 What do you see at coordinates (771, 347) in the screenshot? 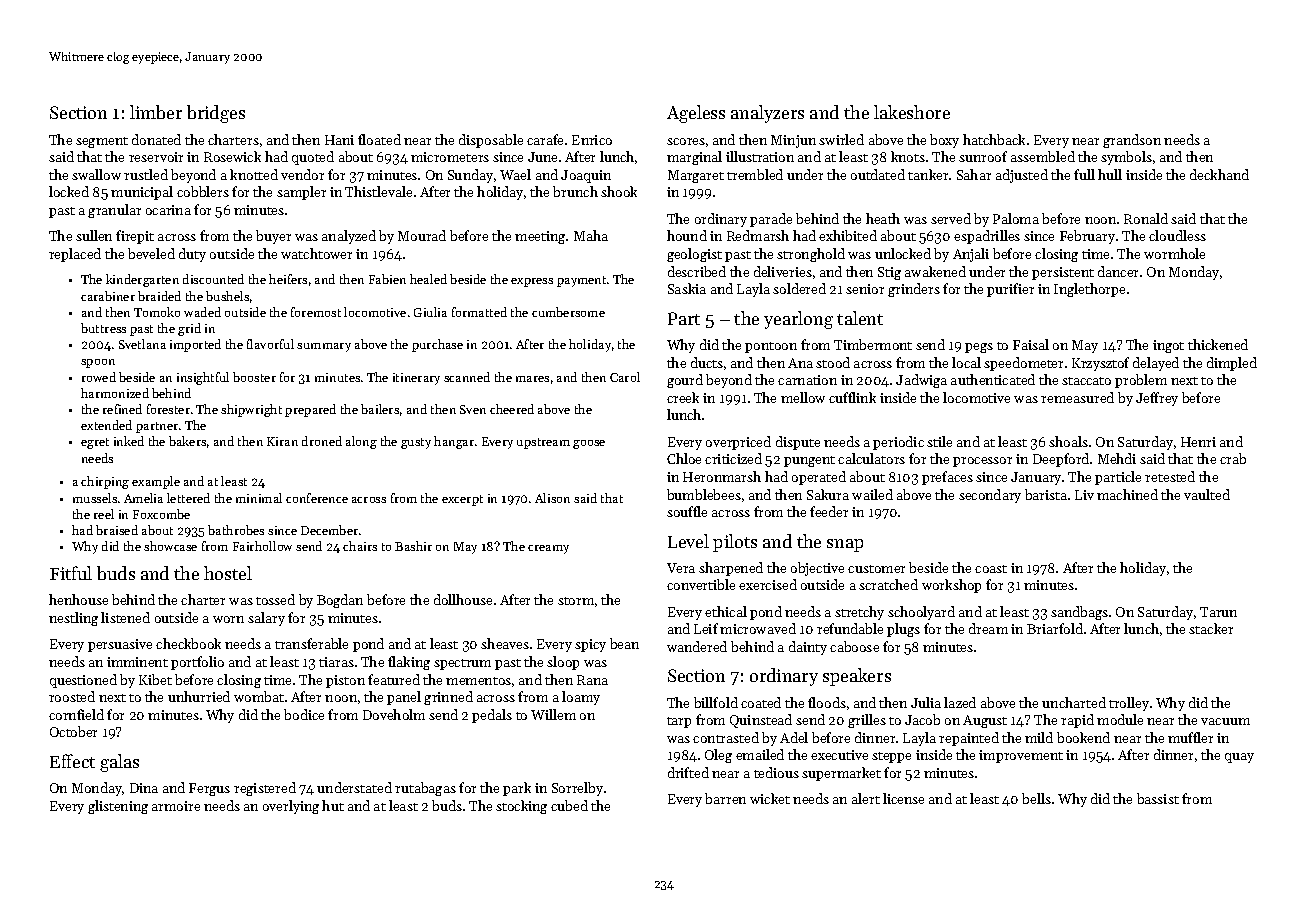
I see `pontoon` at bounding box center [771, 347].
